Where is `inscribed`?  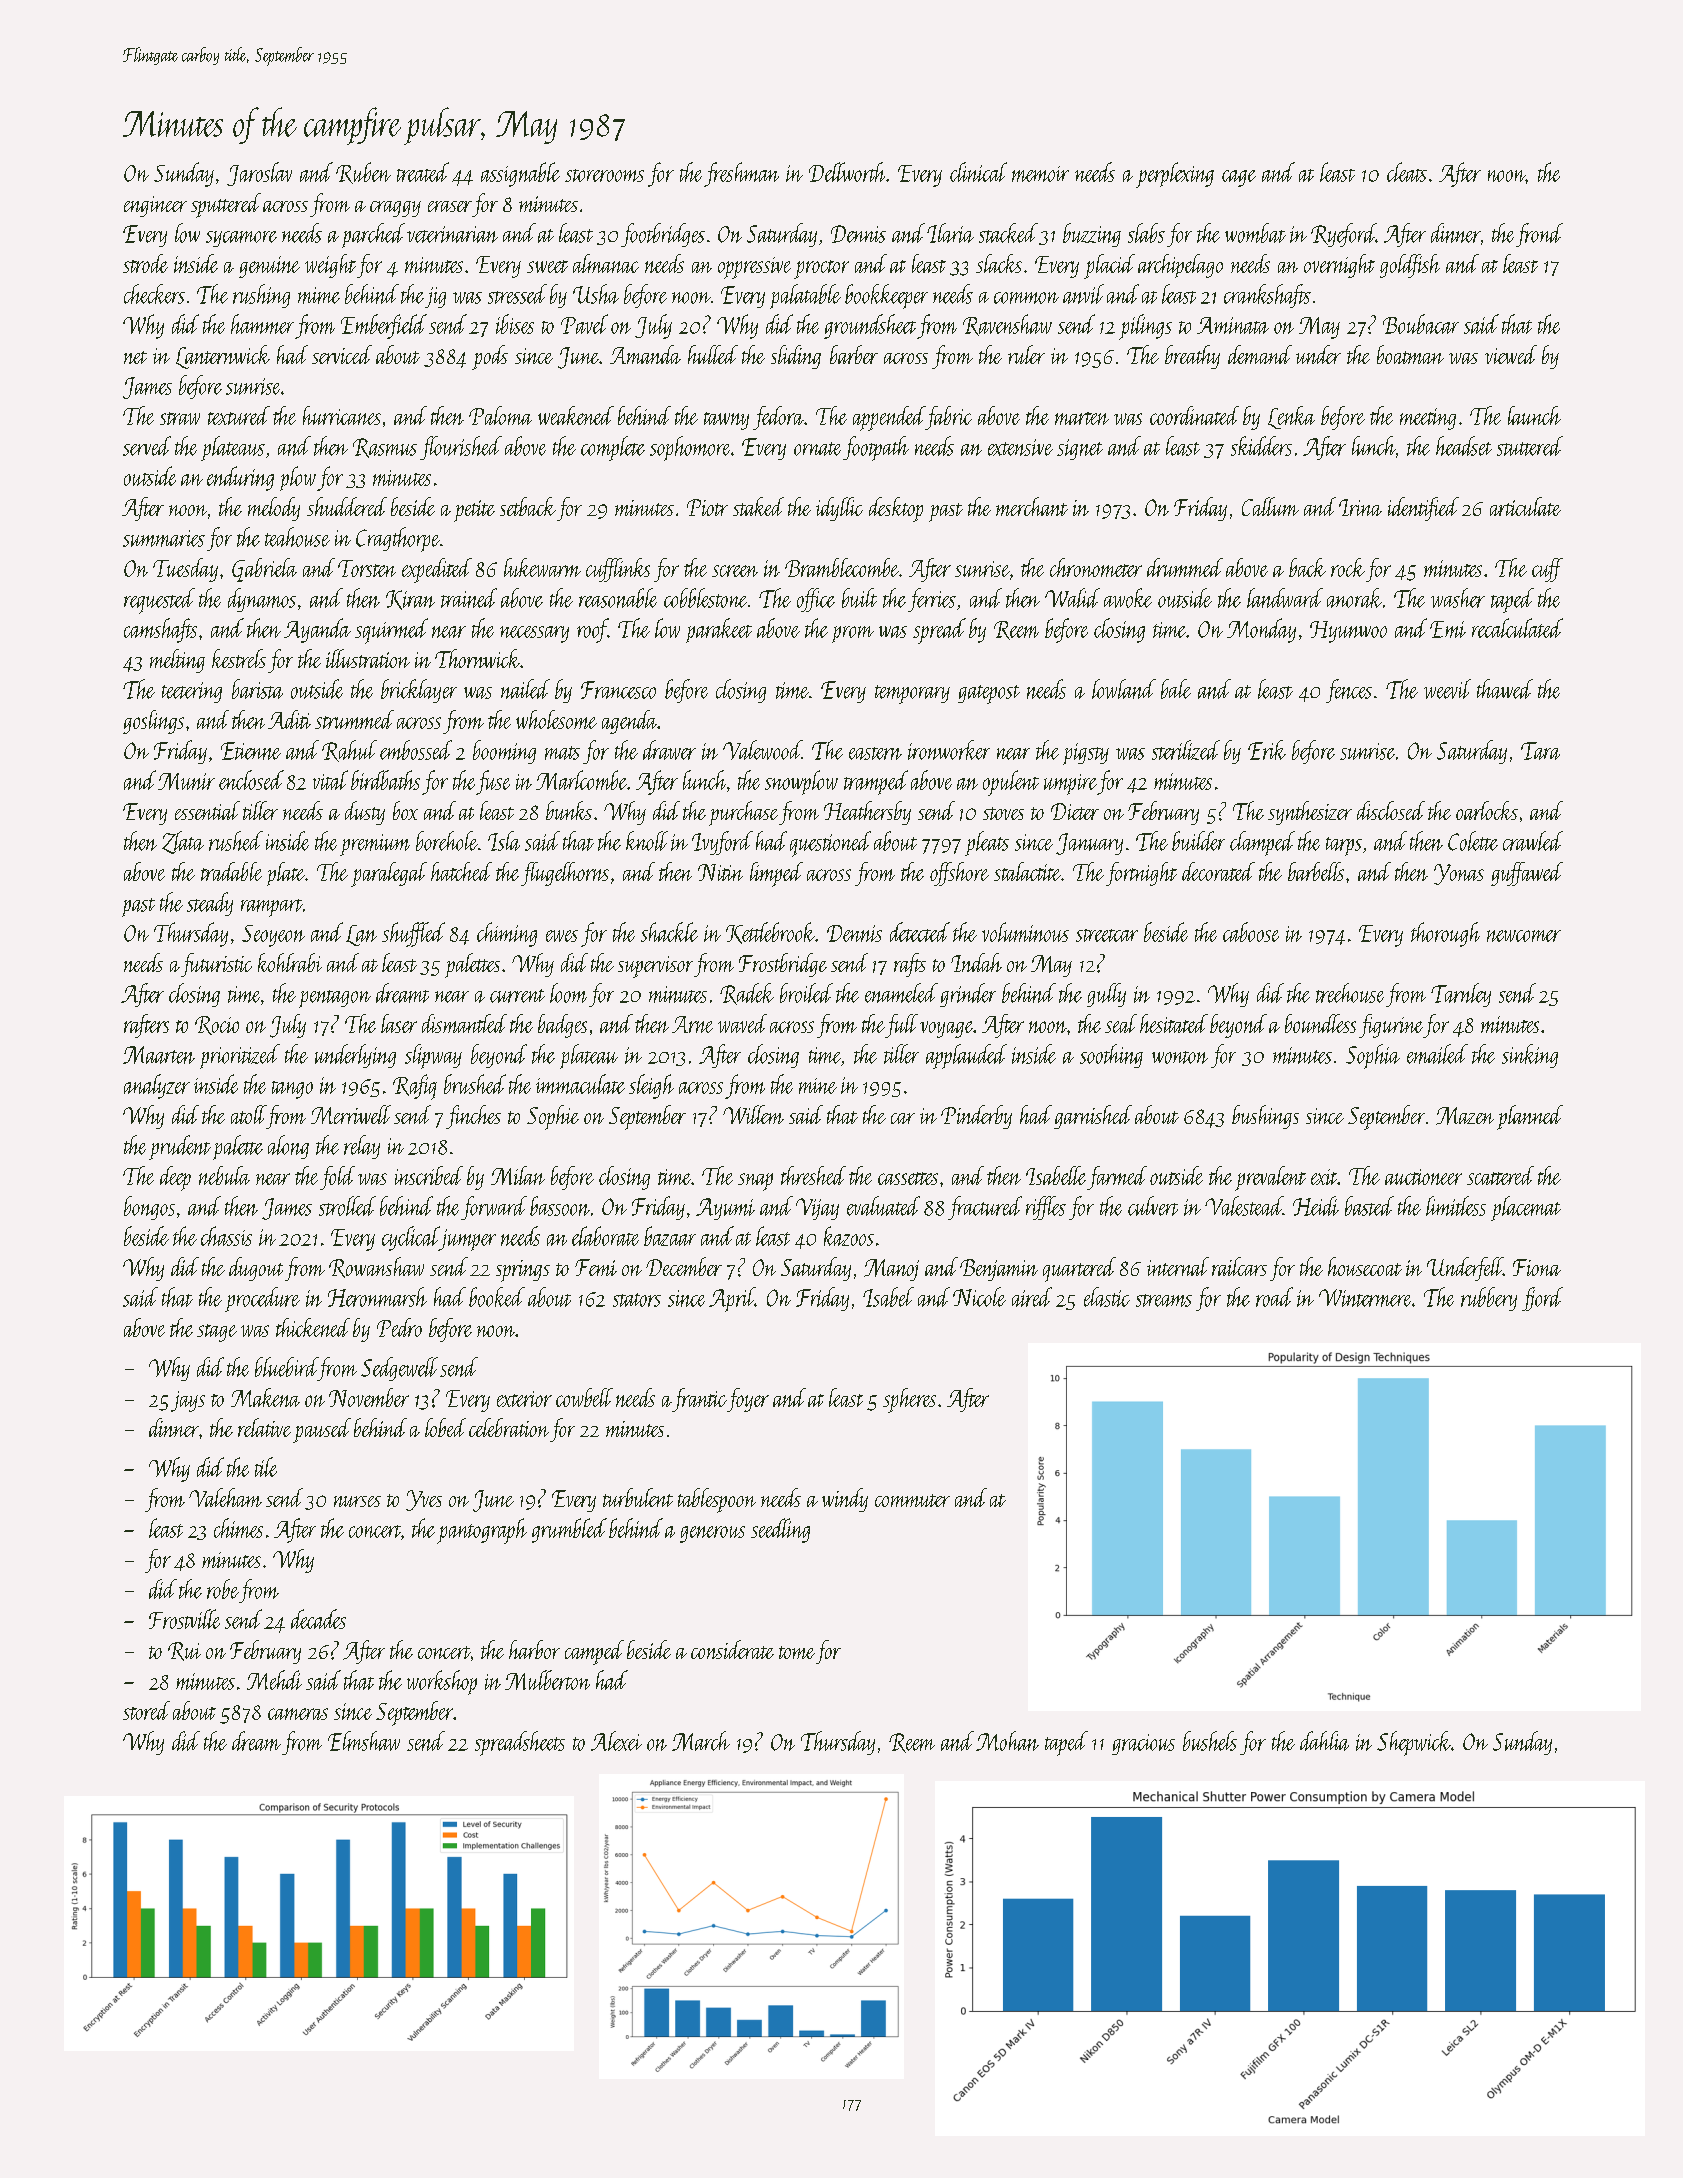
inscribed is located at coordinates (429, 1175).
